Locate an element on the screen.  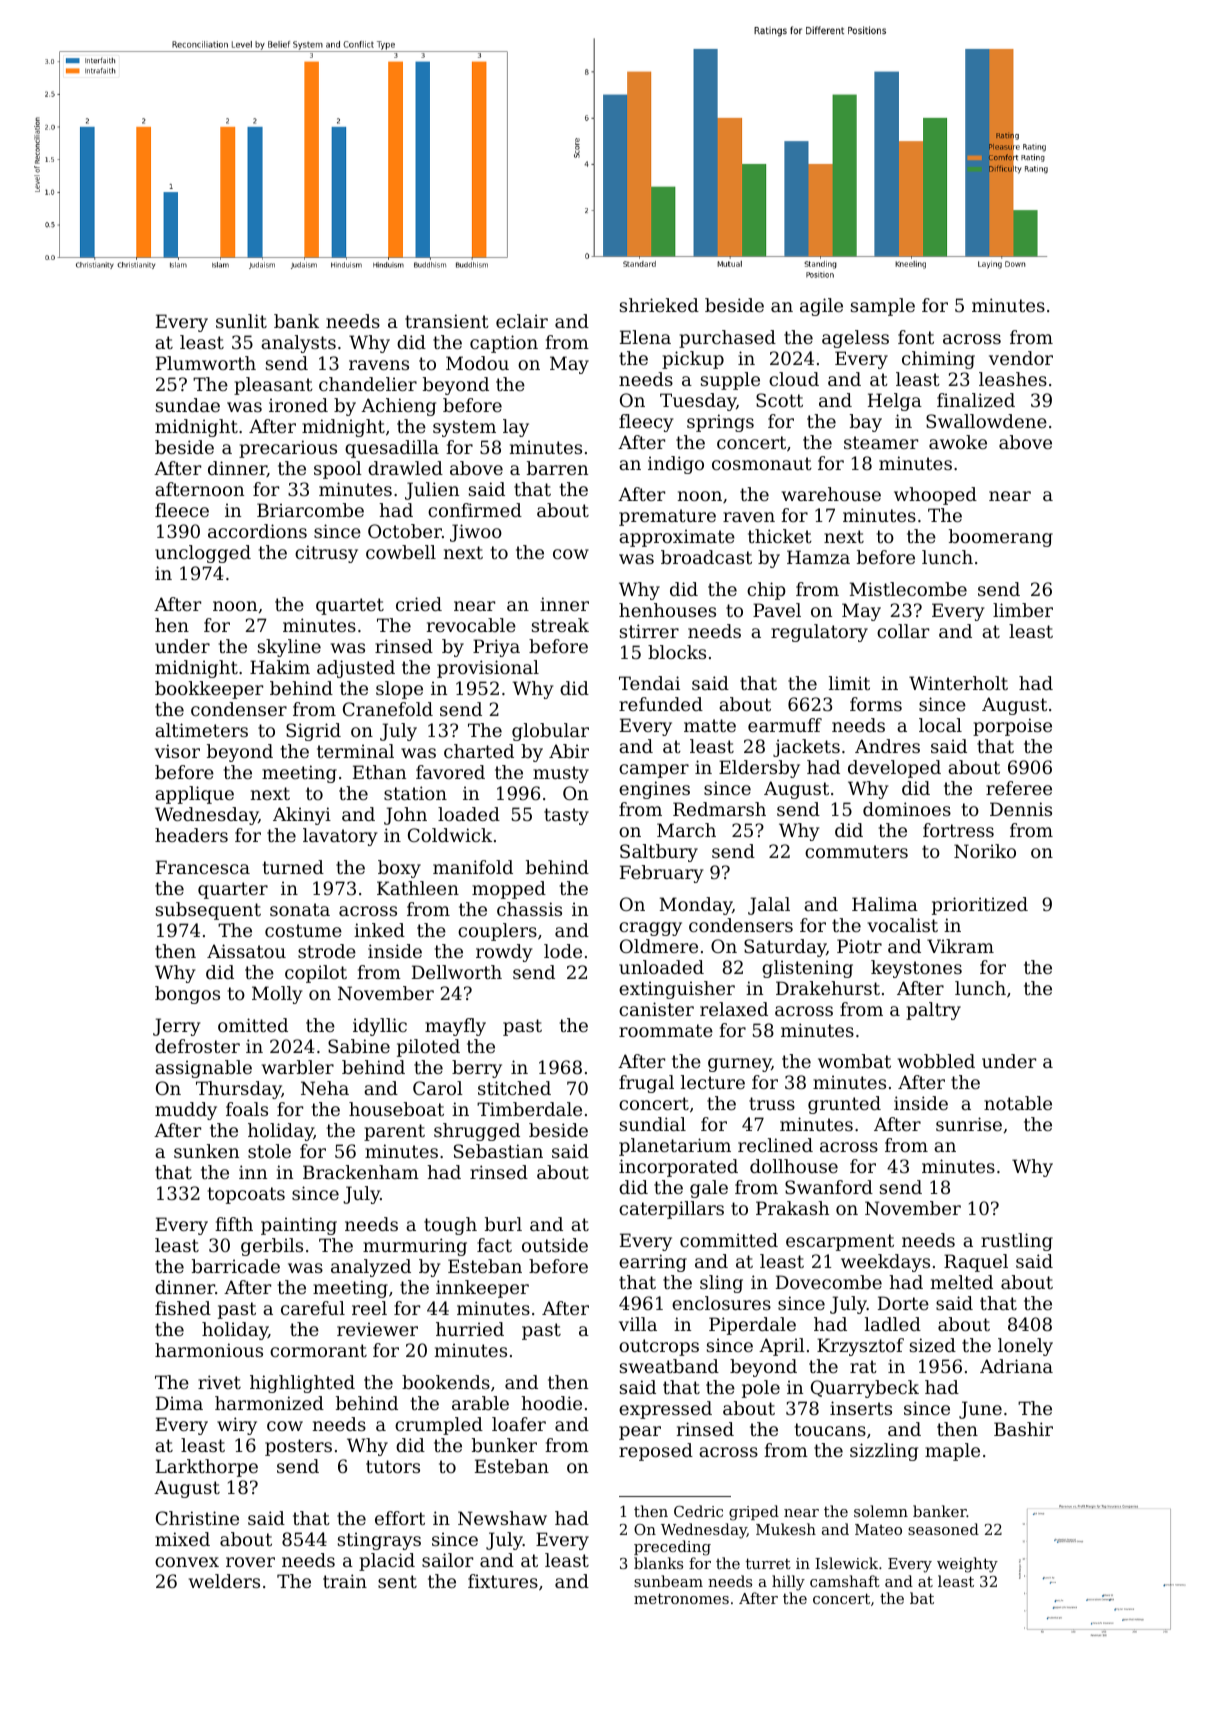
barren is located at coordinates (557, 468).
